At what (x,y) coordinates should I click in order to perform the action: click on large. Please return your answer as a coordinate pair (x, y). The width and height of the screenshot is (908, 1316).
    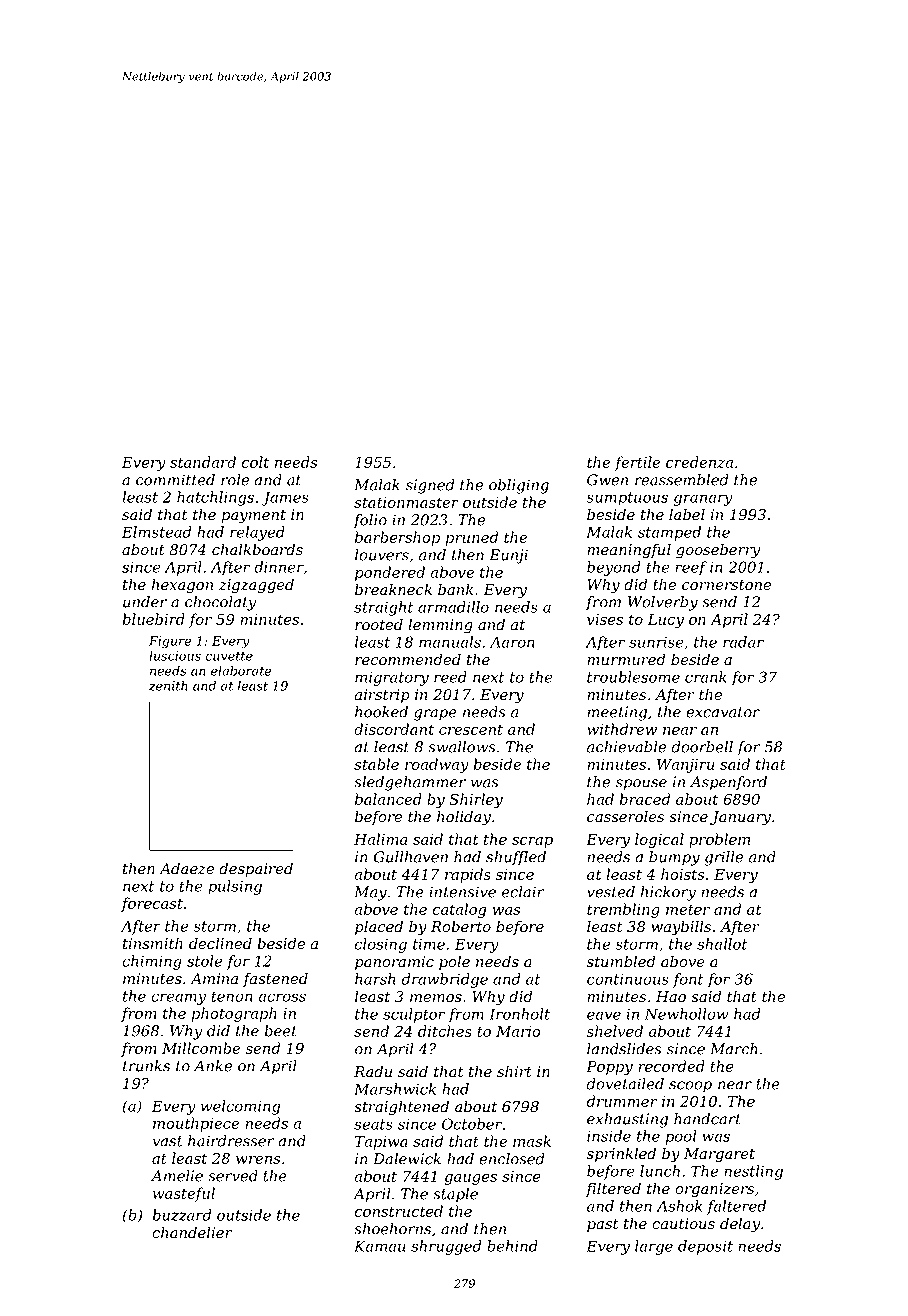
    Looking at the image, I should click on (654, 1247).
